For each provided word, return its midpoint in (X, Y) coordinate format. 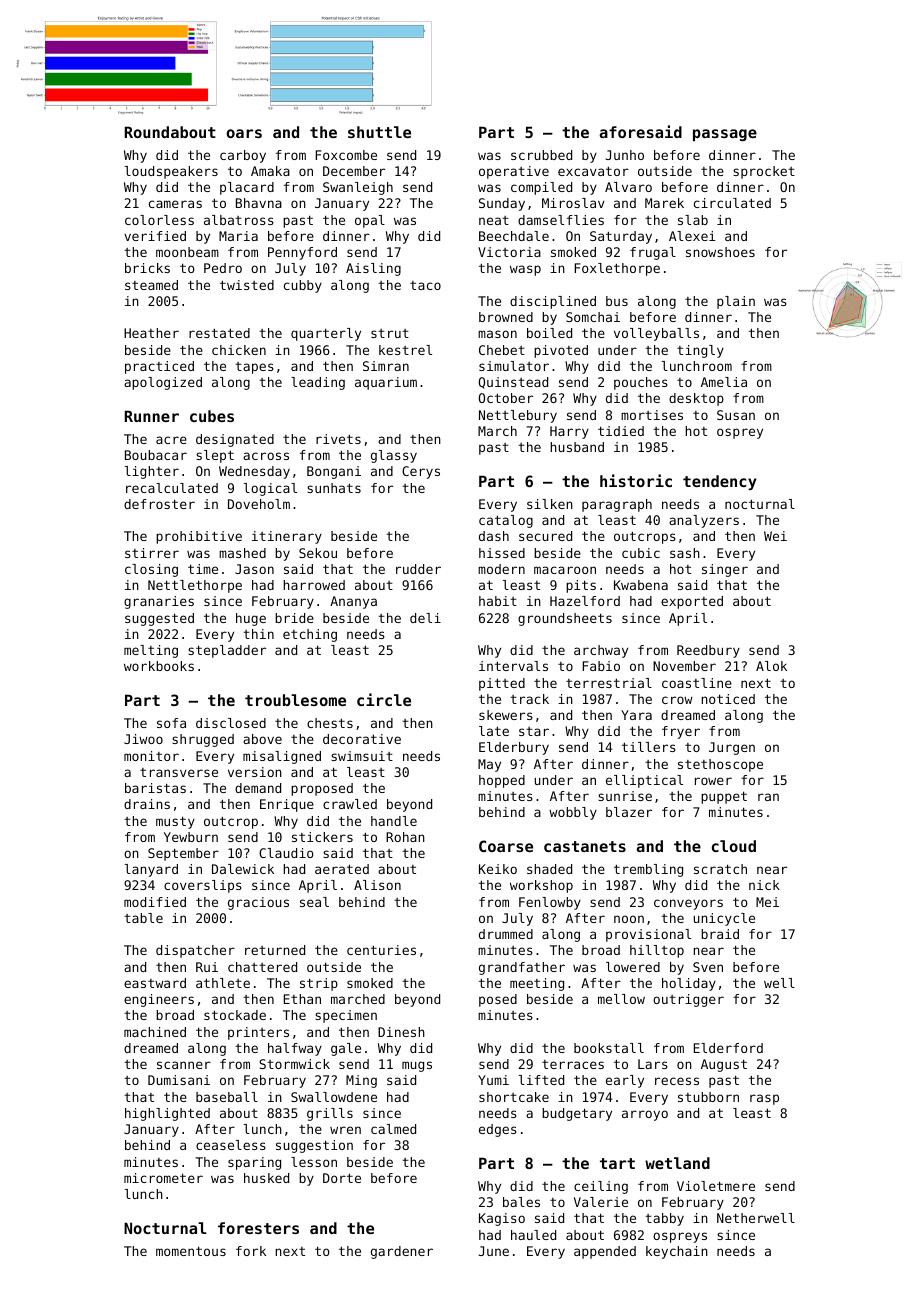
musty (175, 822)
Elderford (728, 1048)
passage (725, 135)
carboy (243, 156)
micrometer (163, 1178)
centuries (381, 950)
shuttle (379, 132)
